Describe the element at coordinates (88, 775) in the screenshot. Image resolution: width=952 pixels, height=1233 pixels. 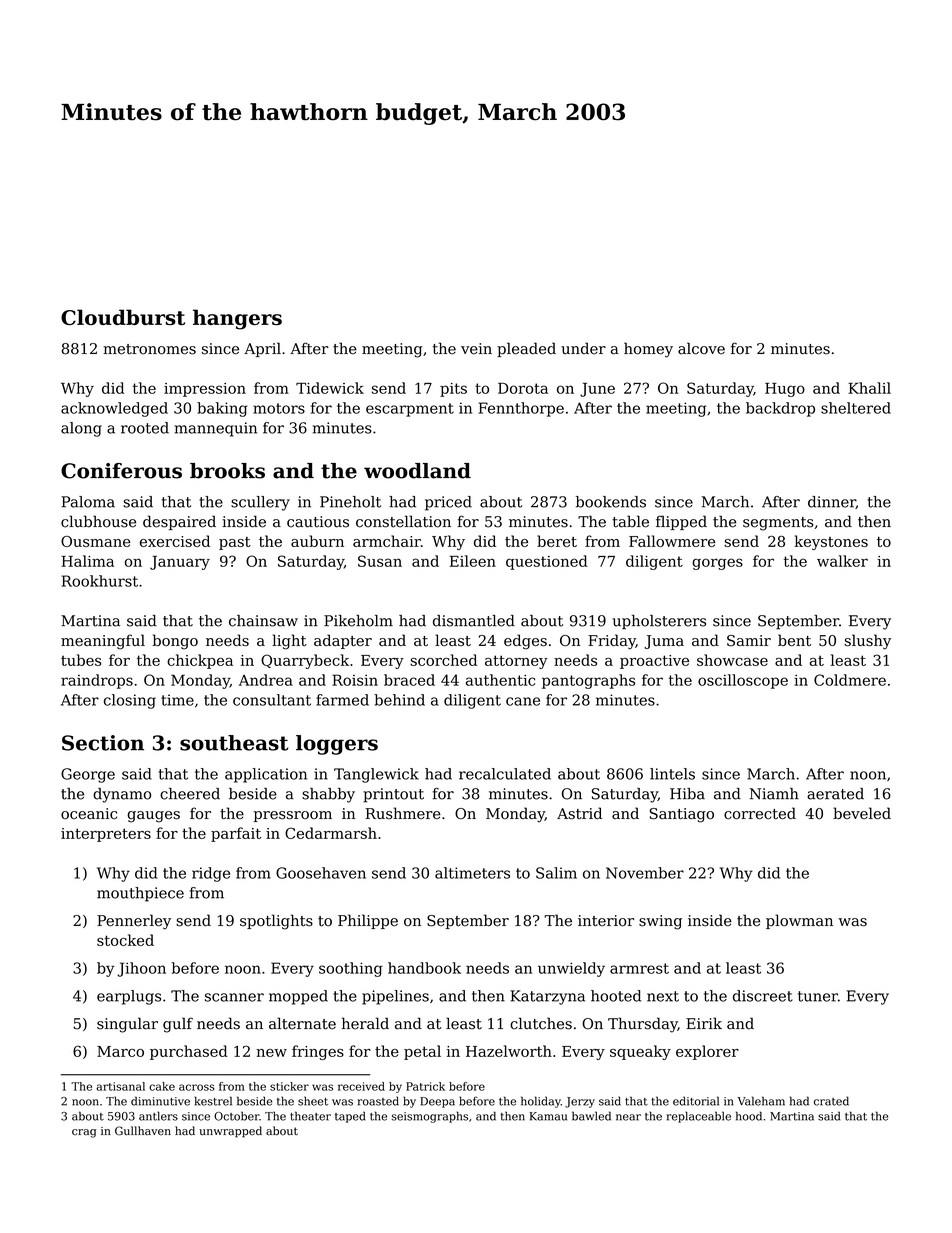
I see `George` at that location.
